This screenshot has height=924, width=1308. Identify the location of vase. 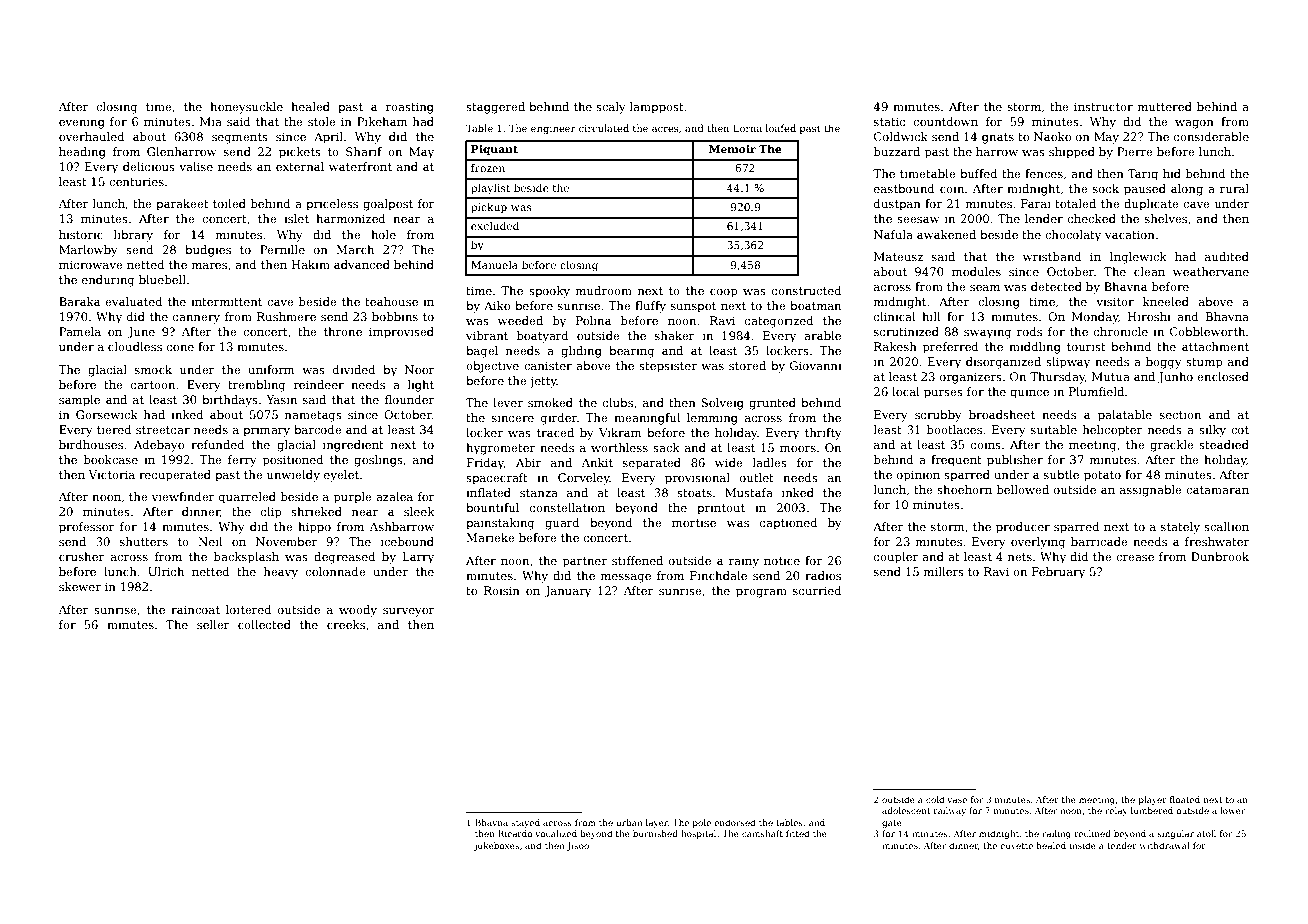
(957, 800).
